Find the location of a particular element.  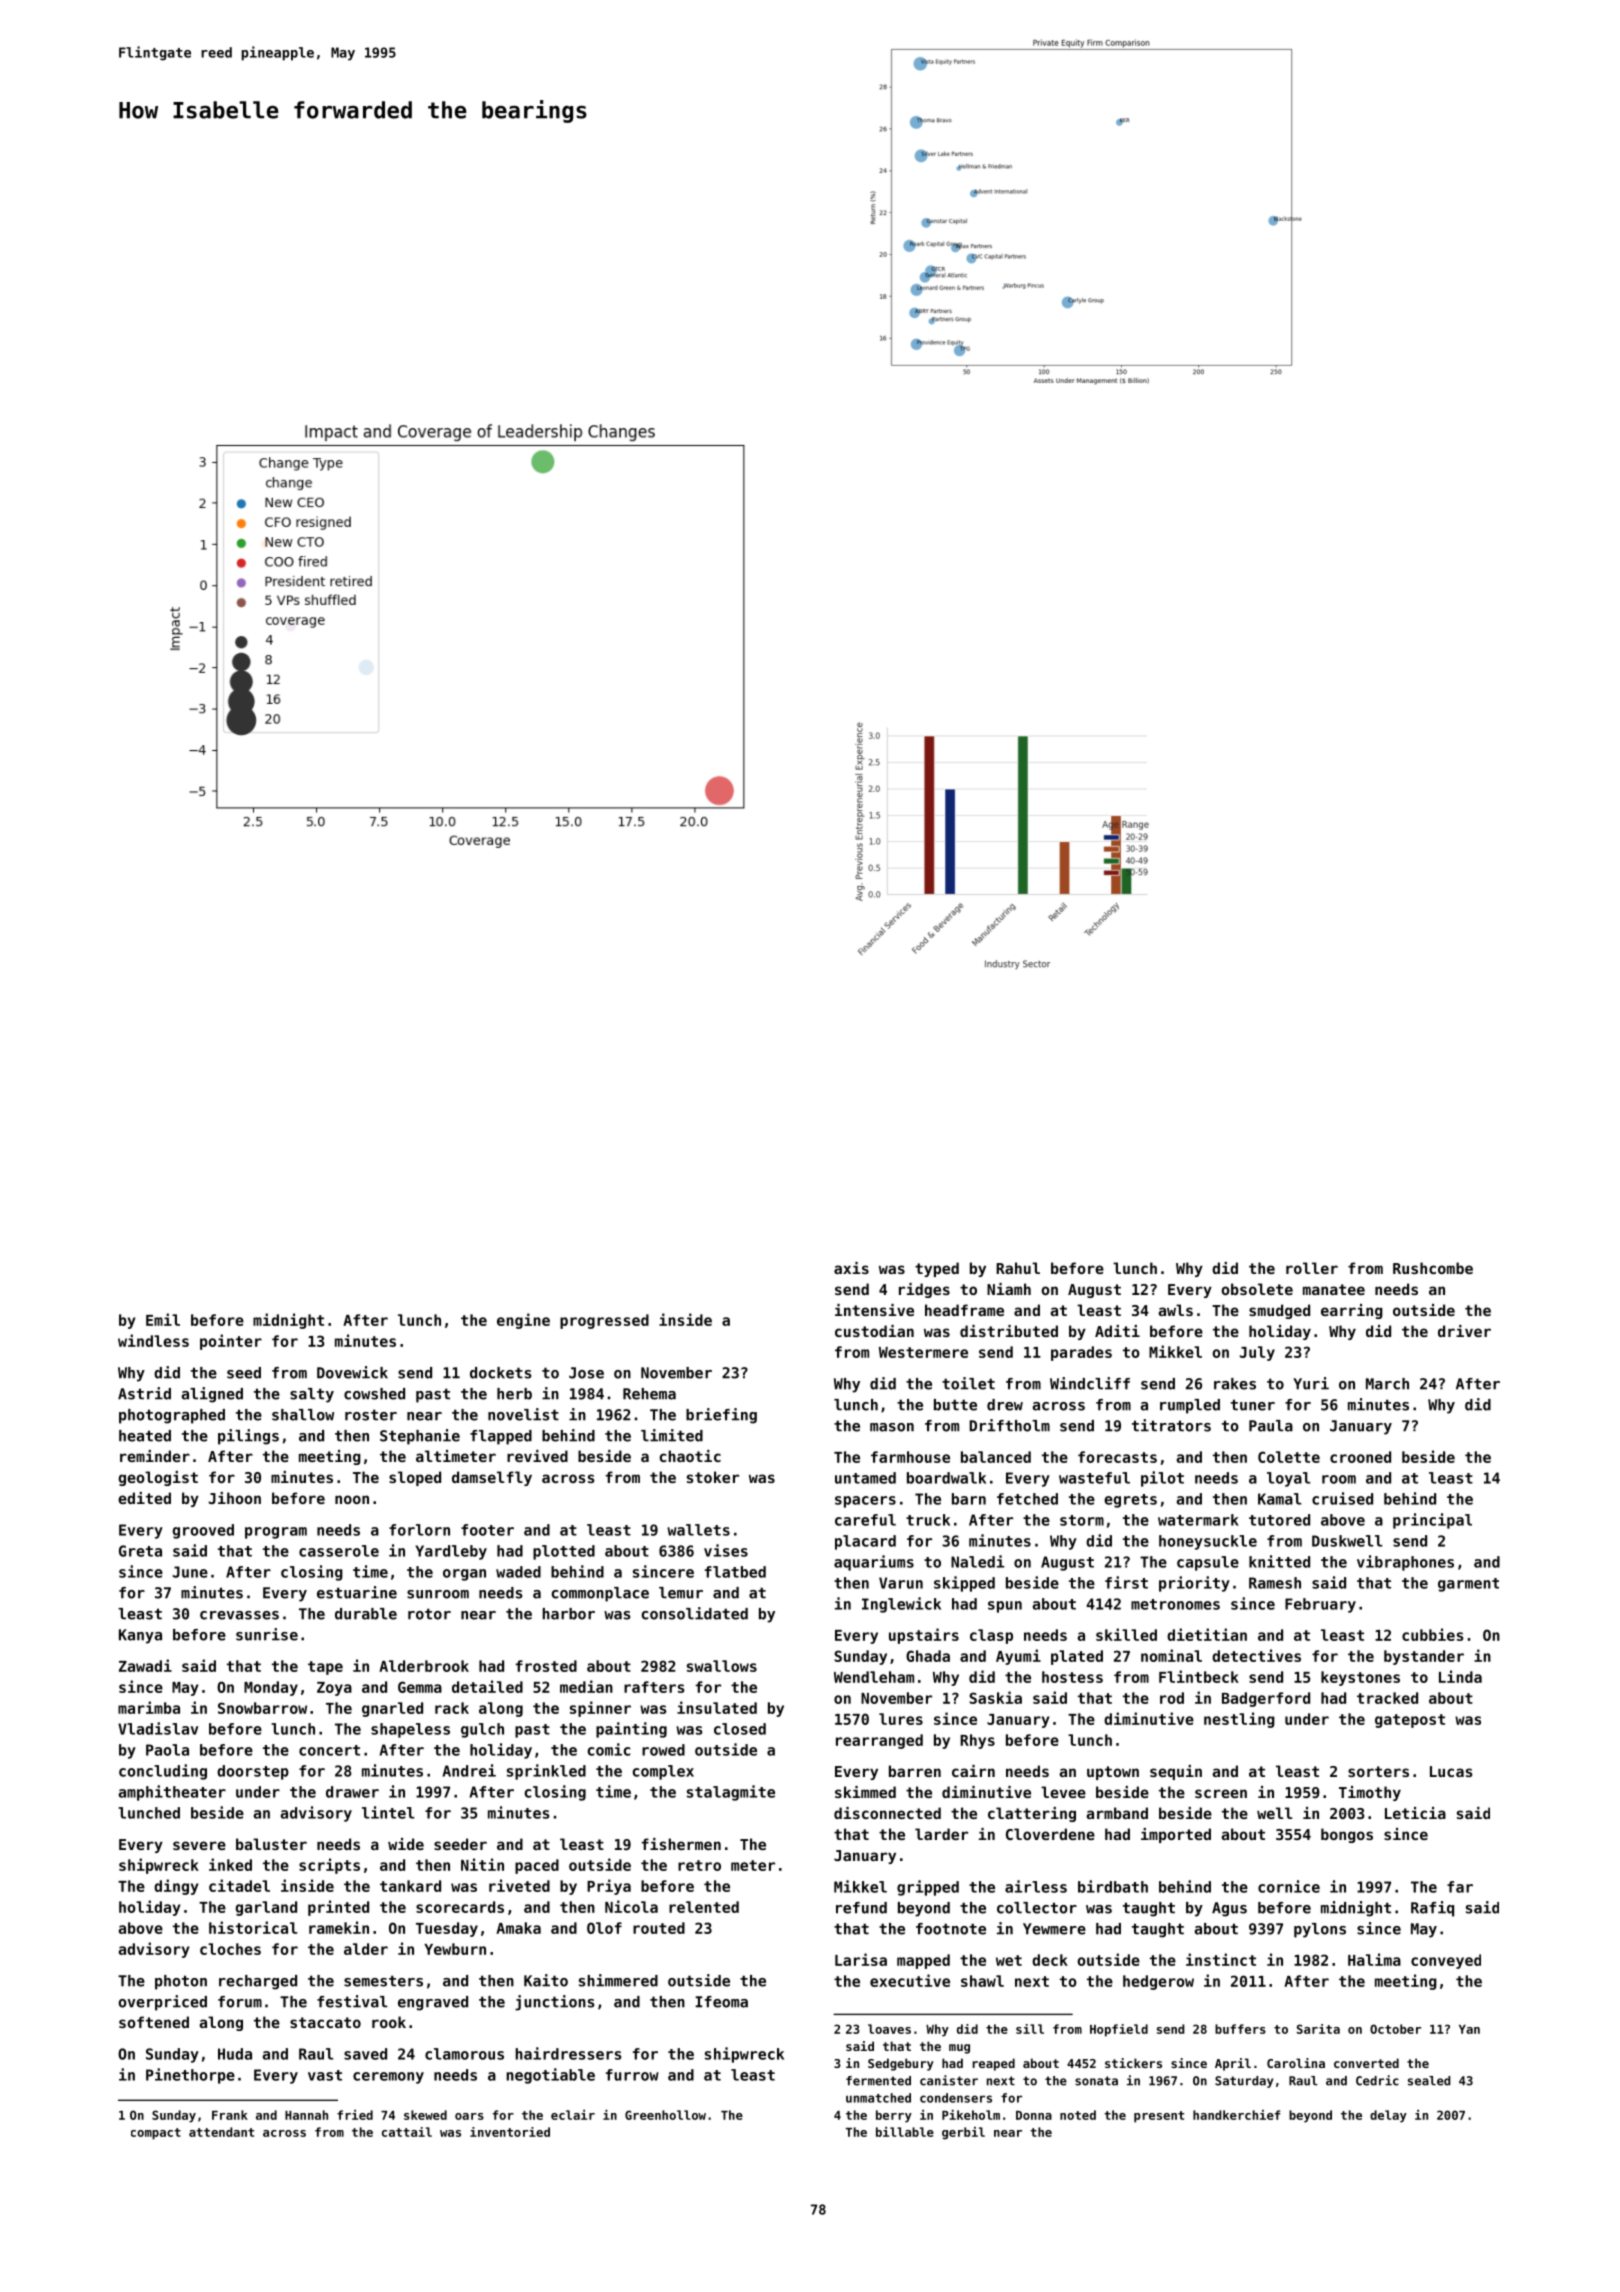

progressed is located at coordinates (604, 1321).
